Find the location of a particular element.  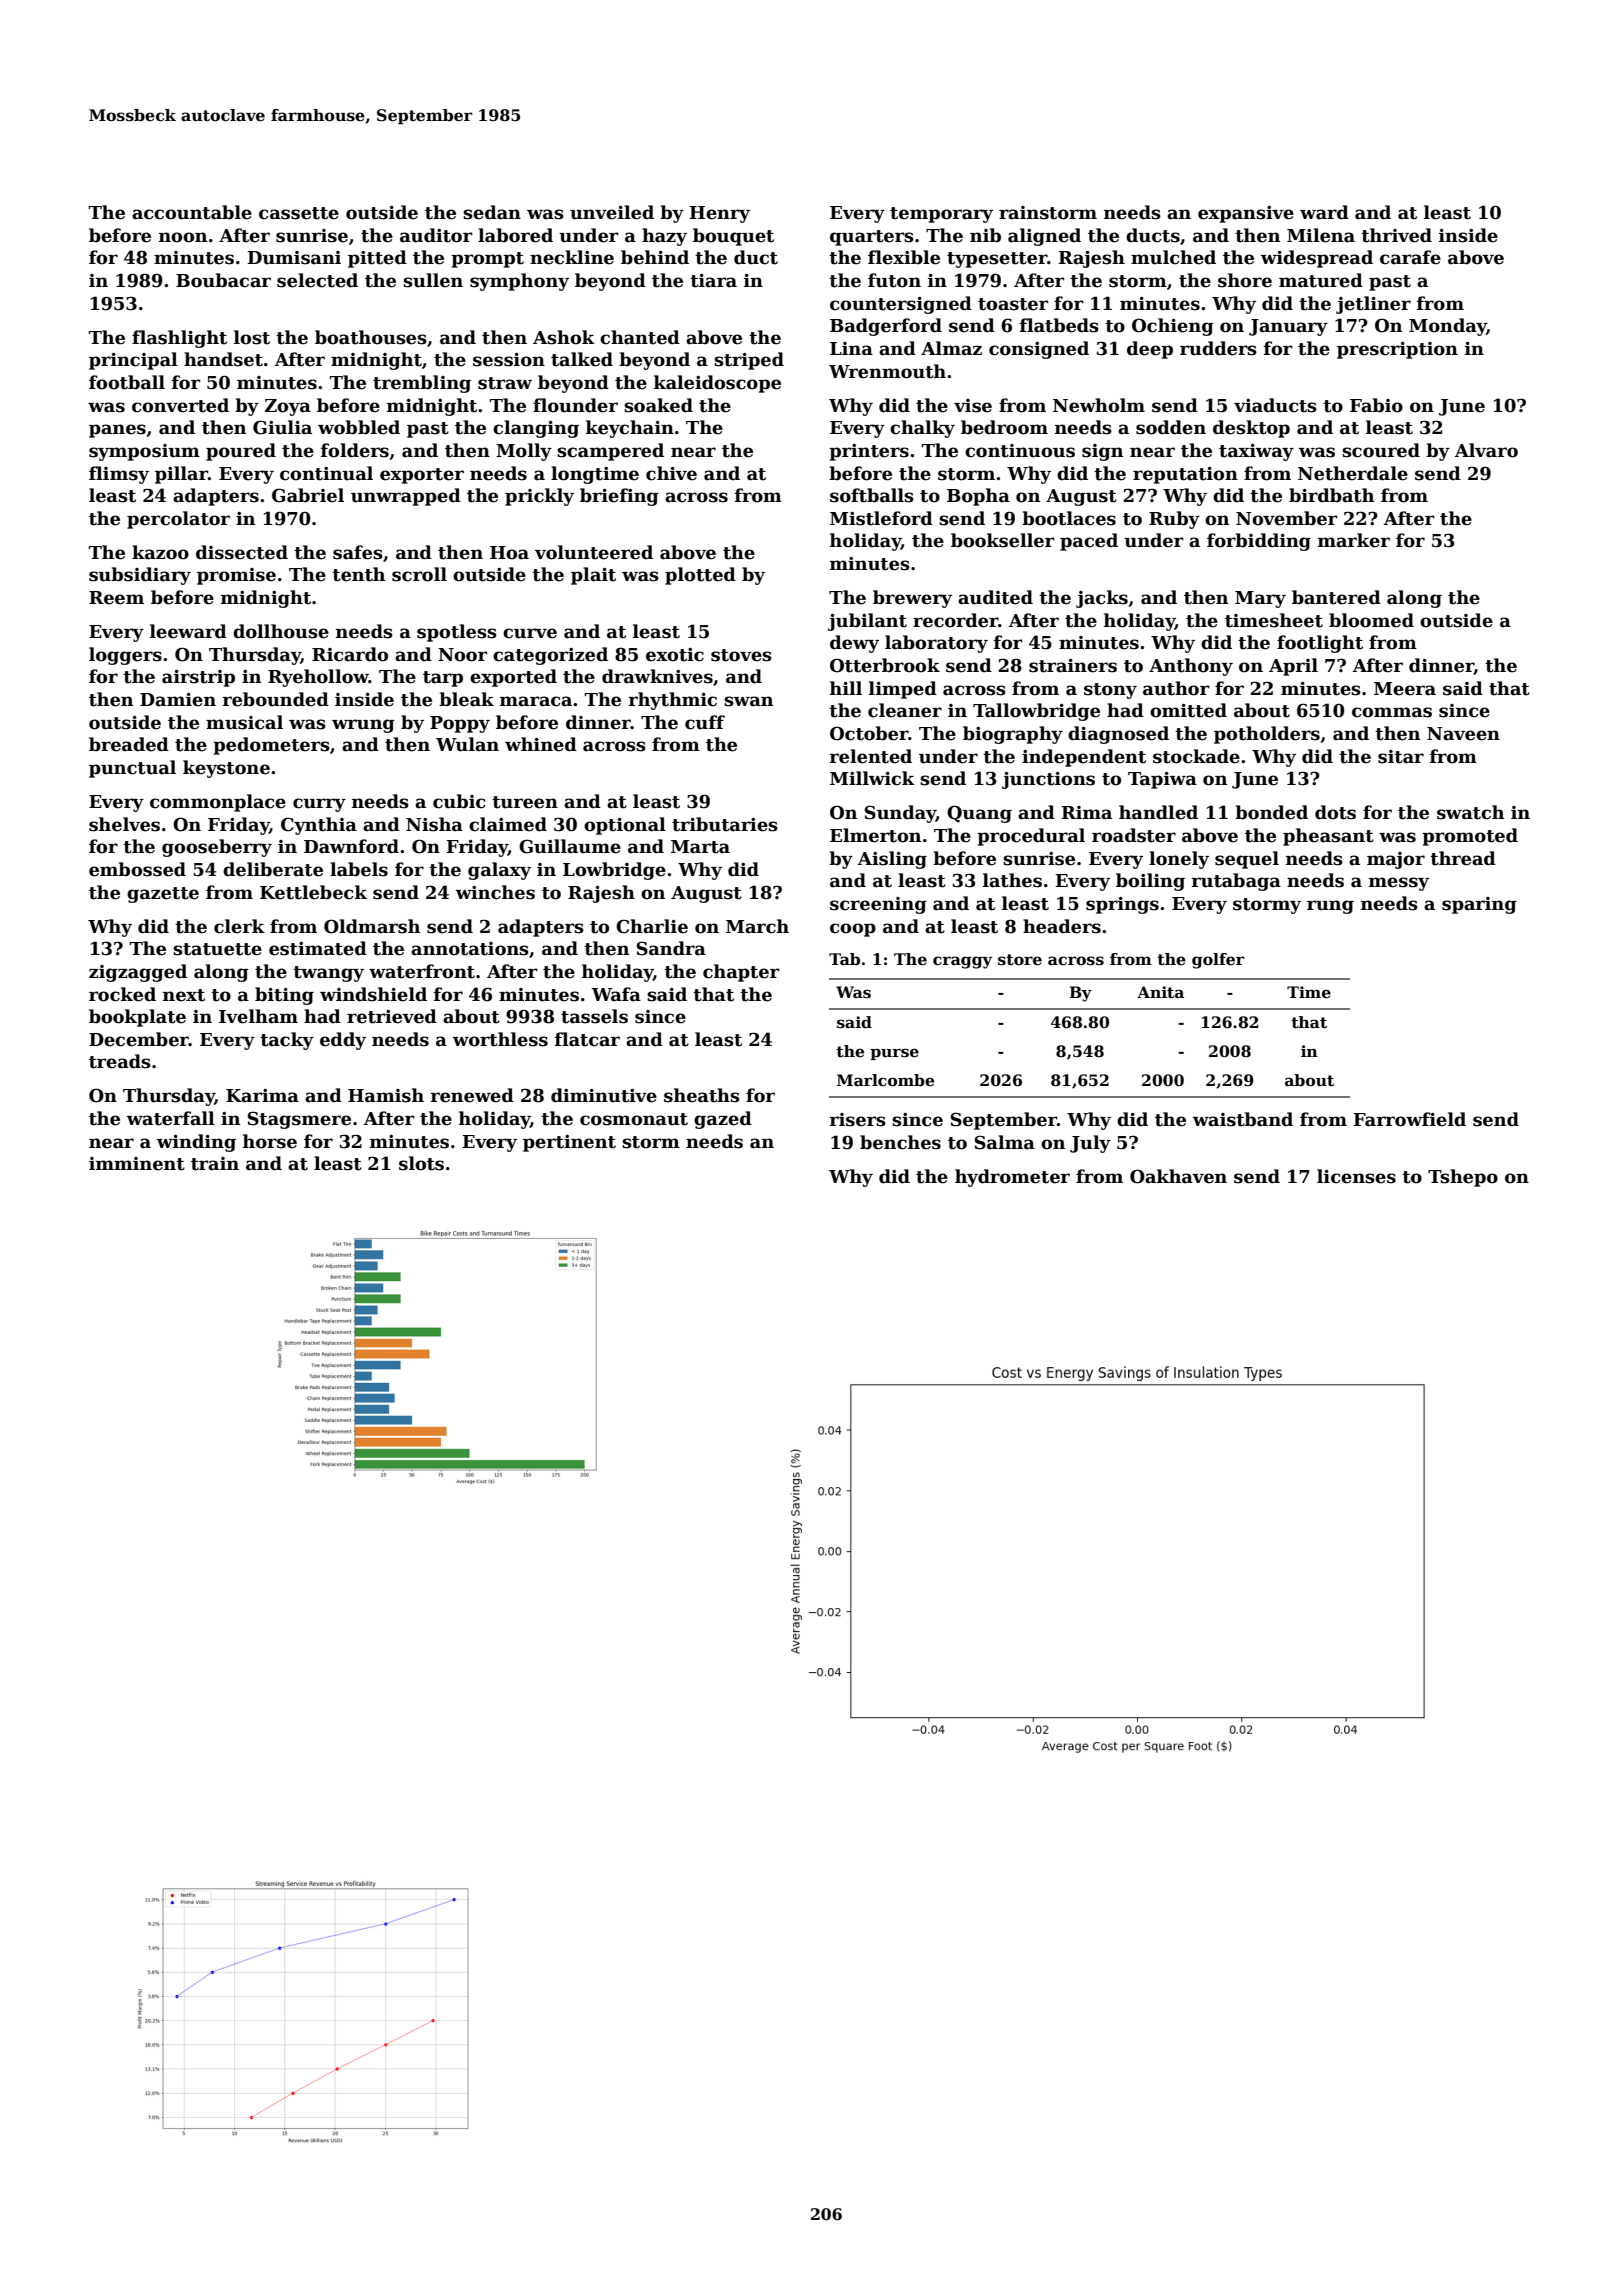

sedan is located at coordinates (492, 212).
